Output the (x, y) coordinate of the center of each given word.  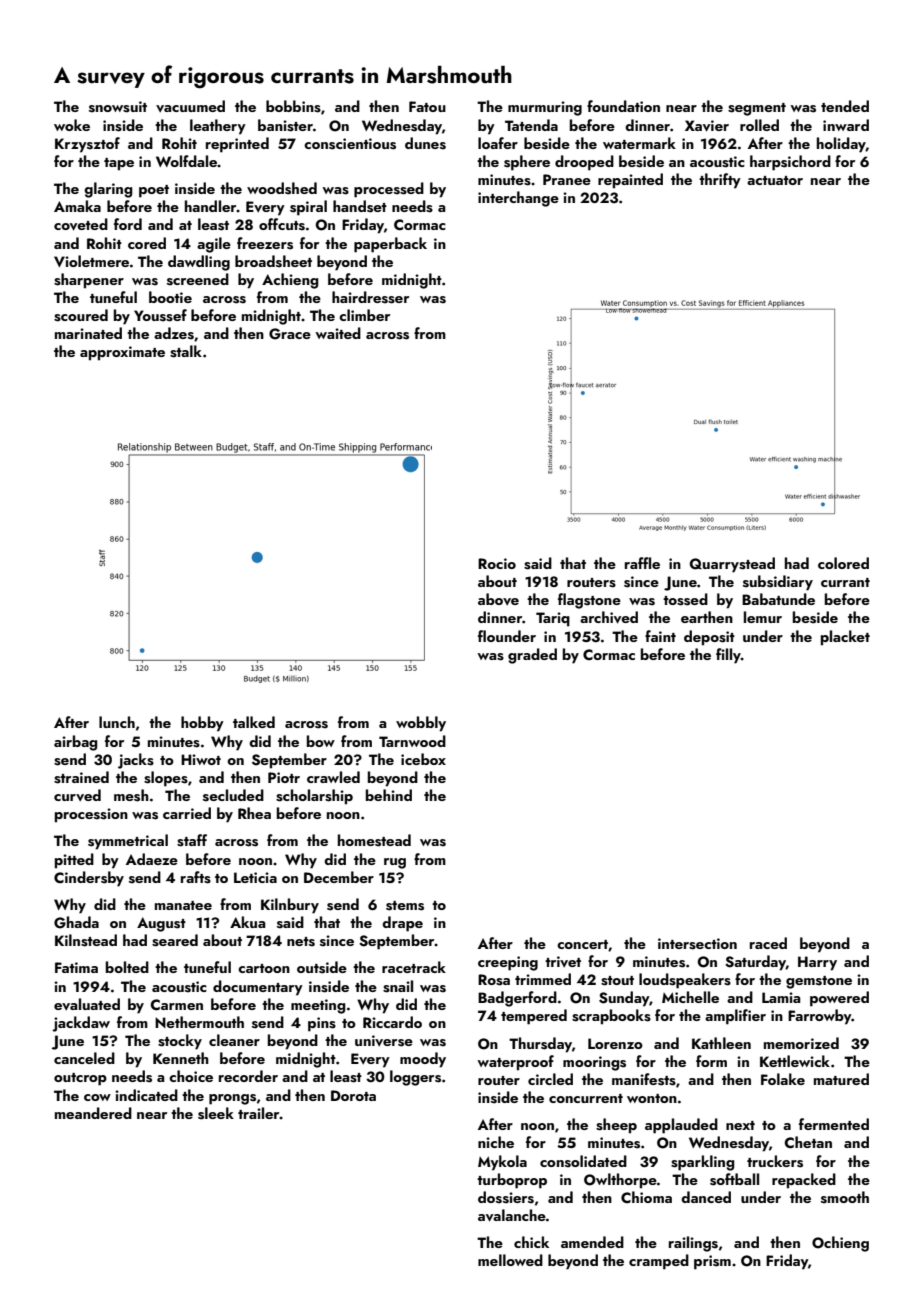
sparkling (703, 1163)
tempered (534, 1017)
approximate (122, 353)
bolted (127, 967)
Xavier (707, 126)
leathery (218, 127)
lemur (763, 617)
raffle (642, 563)
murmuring (545, 108)
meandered (93, 1113)
